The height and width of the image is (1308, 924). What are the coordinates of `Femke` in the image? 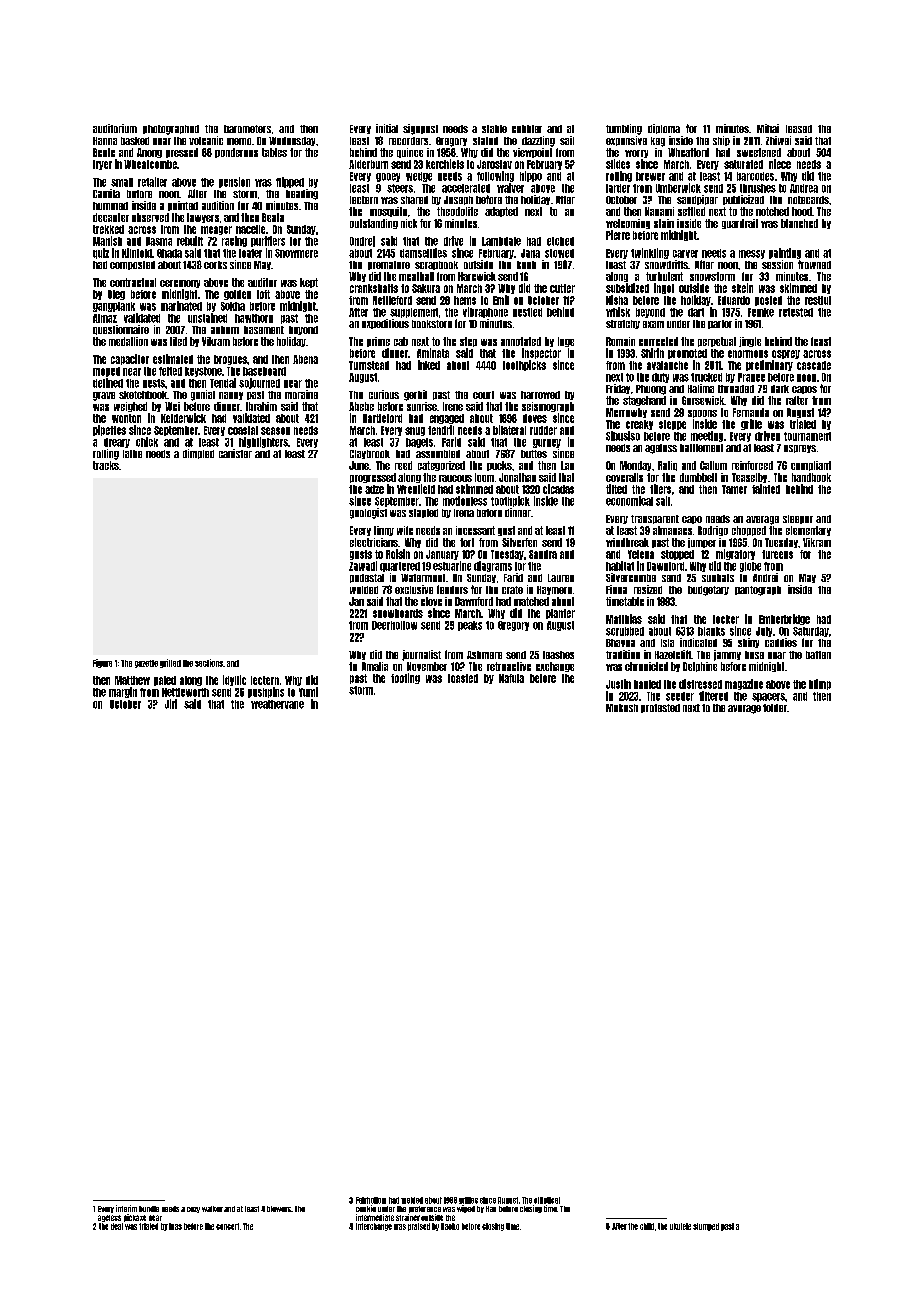 It's located at (761, 312).
